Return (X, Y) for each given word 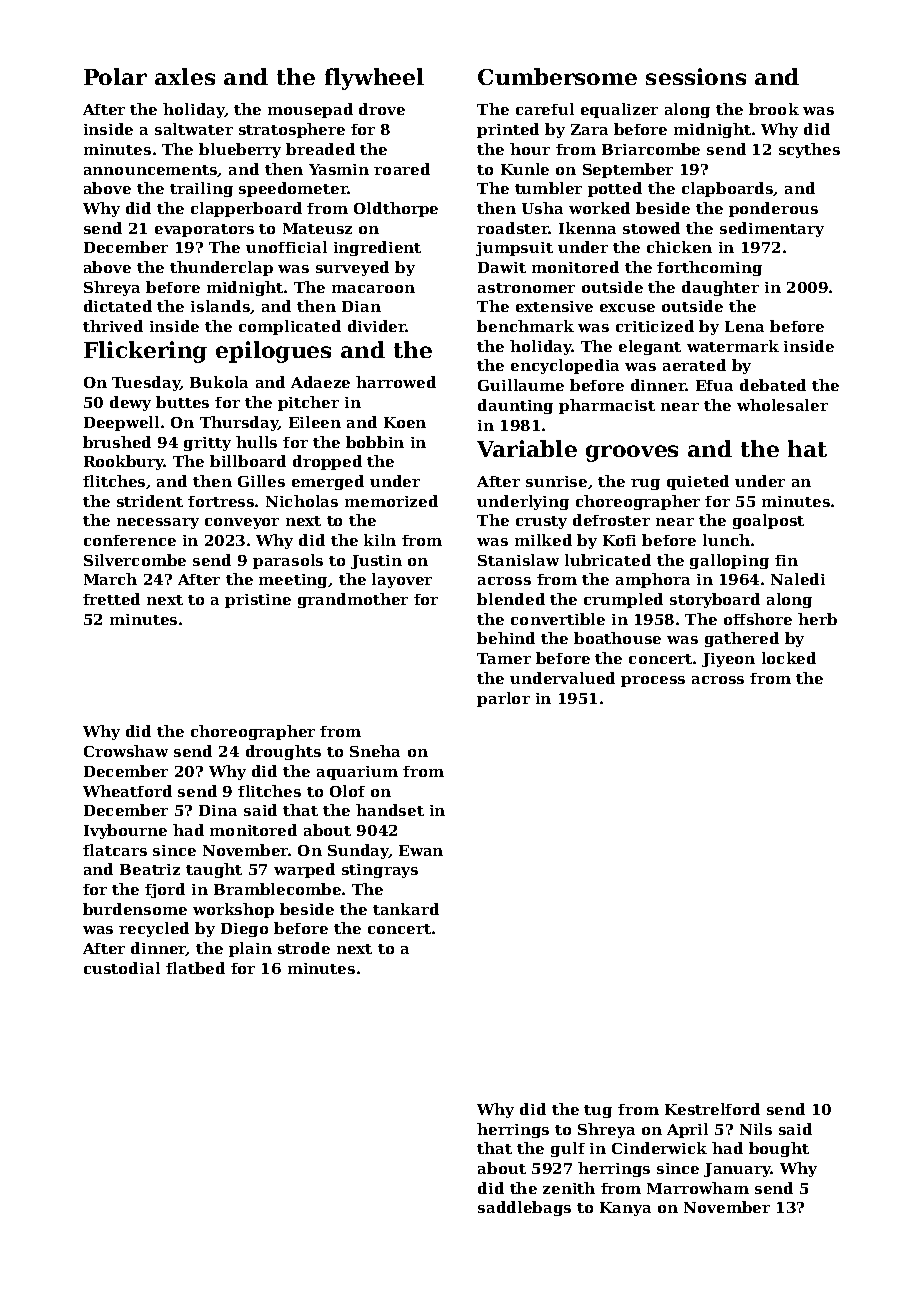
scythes (809, 150)
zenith (569, 1188)
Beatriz (150, 869)
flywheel (374, 79)
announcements (151, 171)
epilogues (273, 352)
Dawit (502, 267)
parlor (503, 699)
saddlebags (524, 1208)
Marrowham (698, 1188)
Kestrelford (712, 1109)
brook (774, 109)
